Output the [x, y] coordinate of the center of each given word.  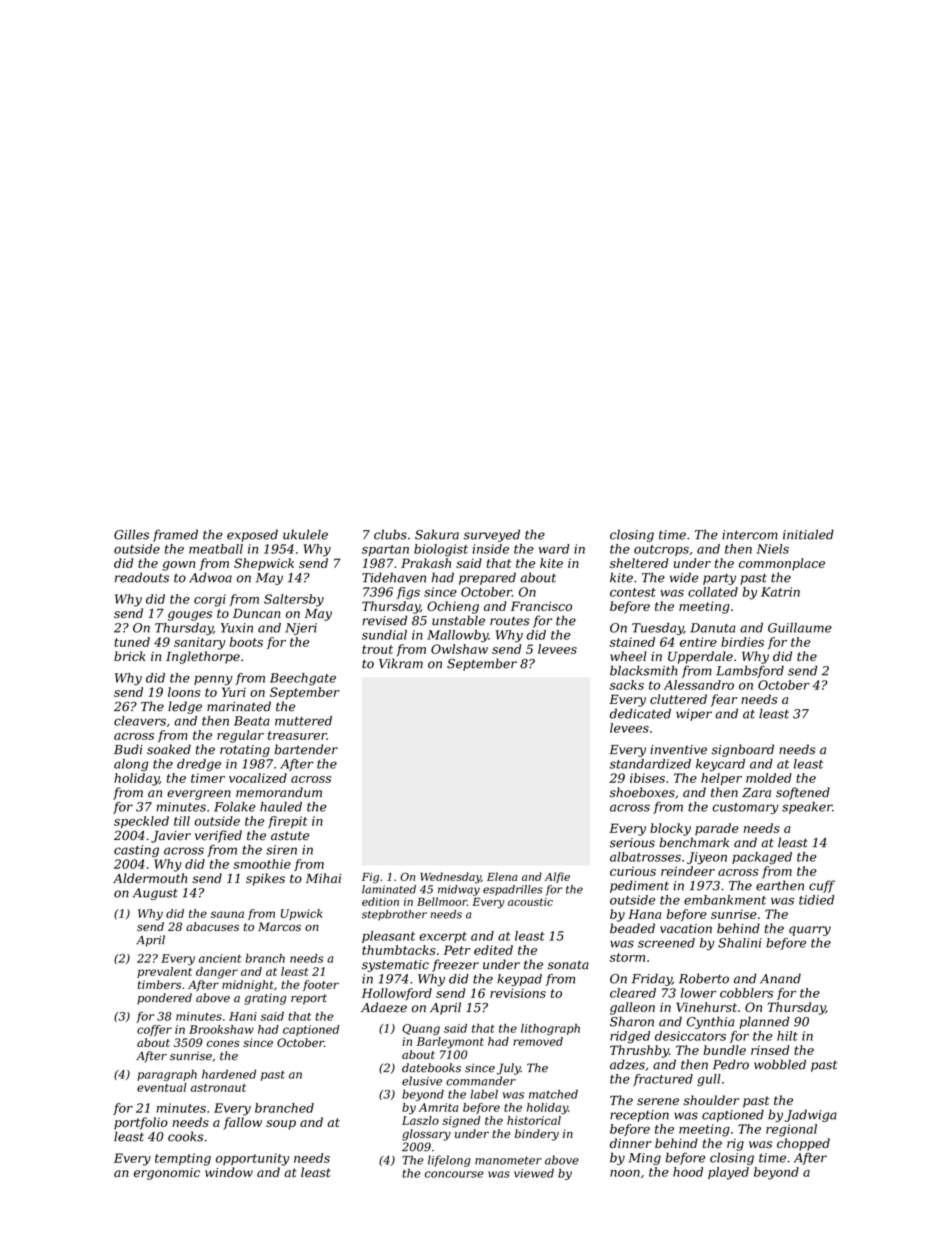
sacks [626, 685]
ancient [220, 958]
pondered [164, 999]
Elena [502, 876]
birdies [742, 642]
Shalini [740, 943]
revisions [518, 993]
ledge [185, 707]
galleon [632, 1008]
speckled [141, 822]
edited [493, 950]
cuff [822, 886]
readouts [142, 577]
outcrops [661, 550]
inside [491, 549]
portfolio [141, 1123]
